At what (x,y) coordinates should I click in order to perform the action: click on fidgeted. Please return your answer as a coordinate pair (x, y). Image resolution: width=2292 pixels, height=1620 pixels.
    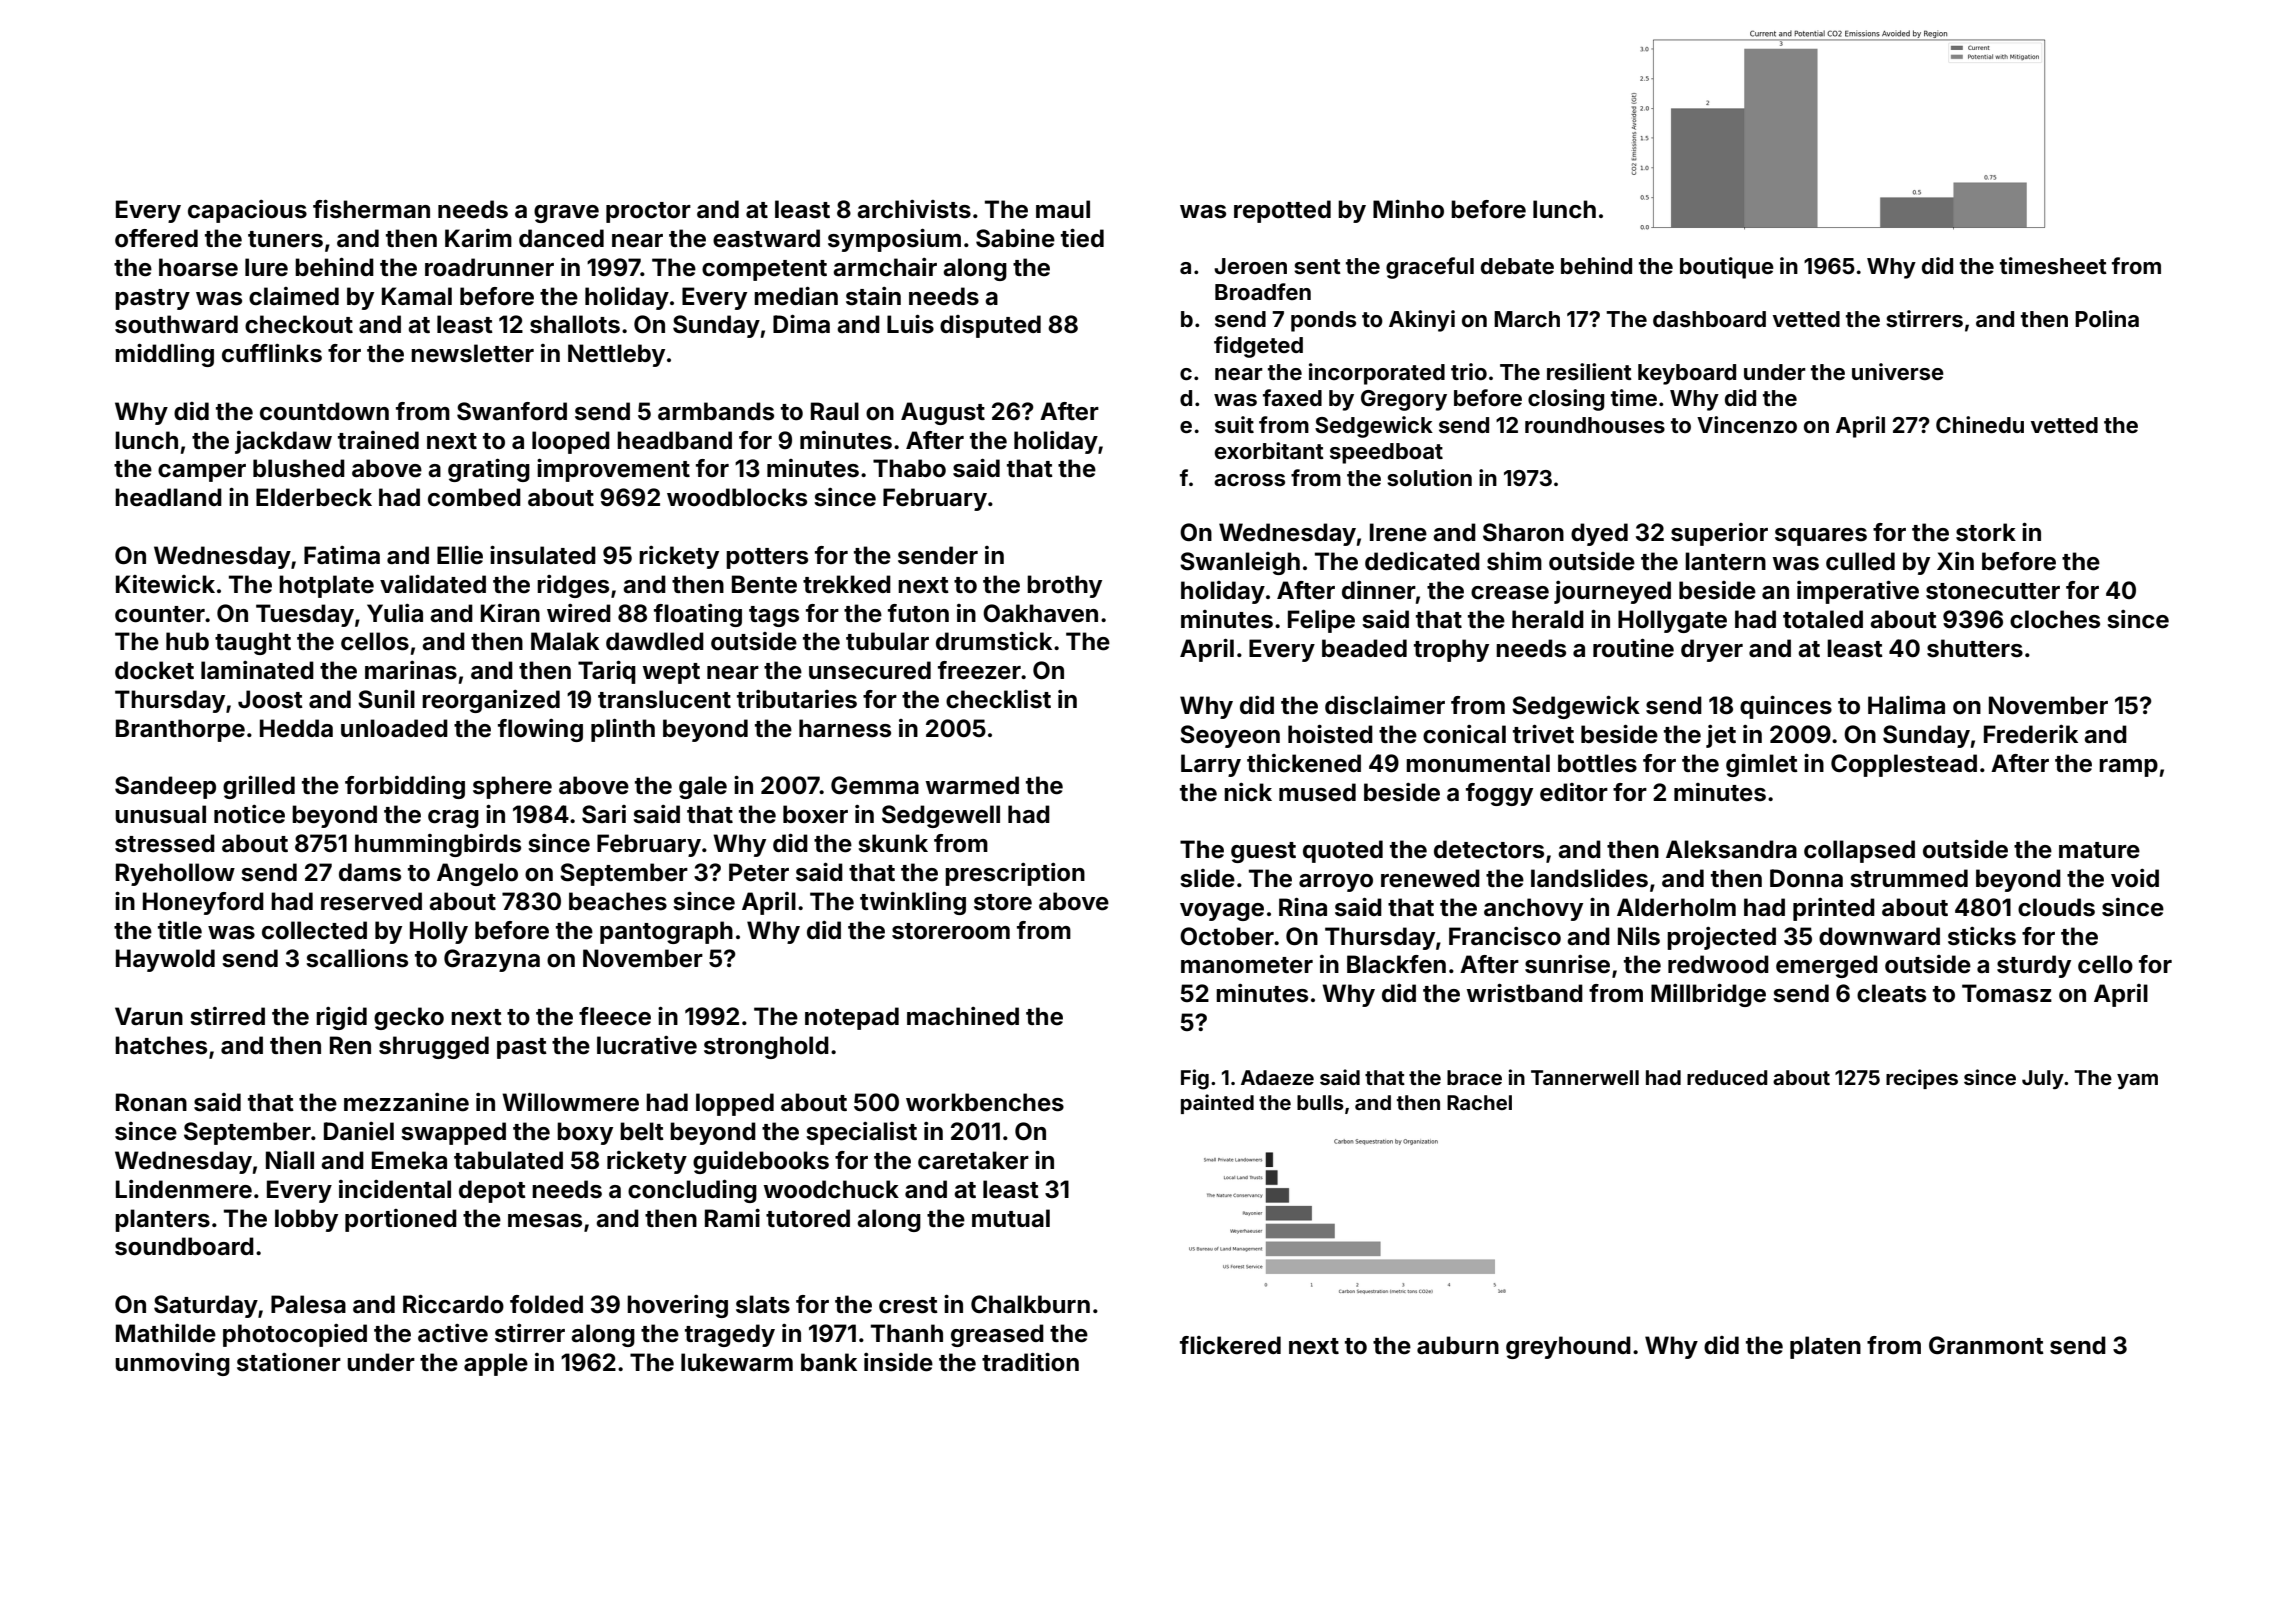
    Looking at the image, I should click on (1258, 347).
